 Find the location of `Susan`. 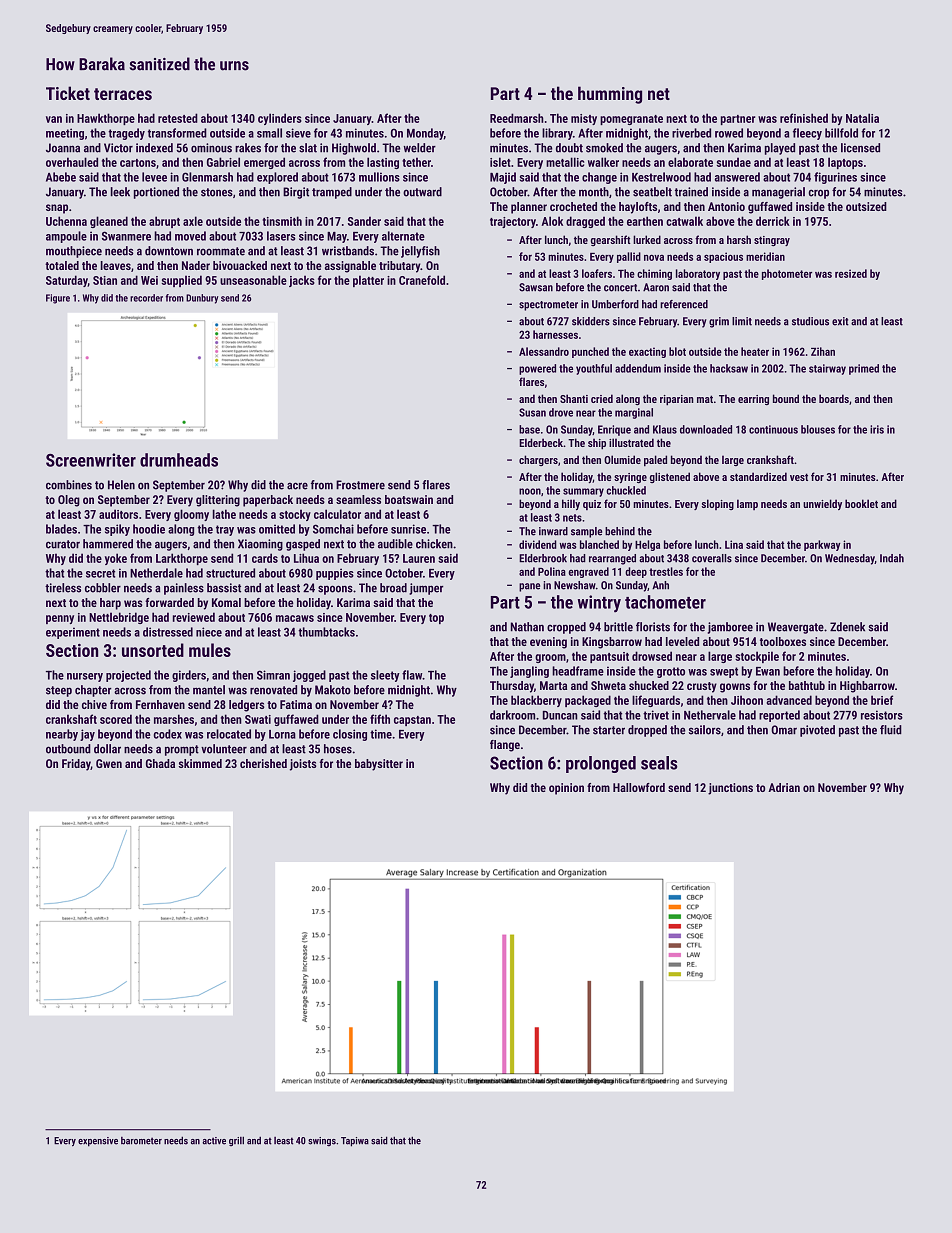

Susan is located at coordinates (532, 412).
